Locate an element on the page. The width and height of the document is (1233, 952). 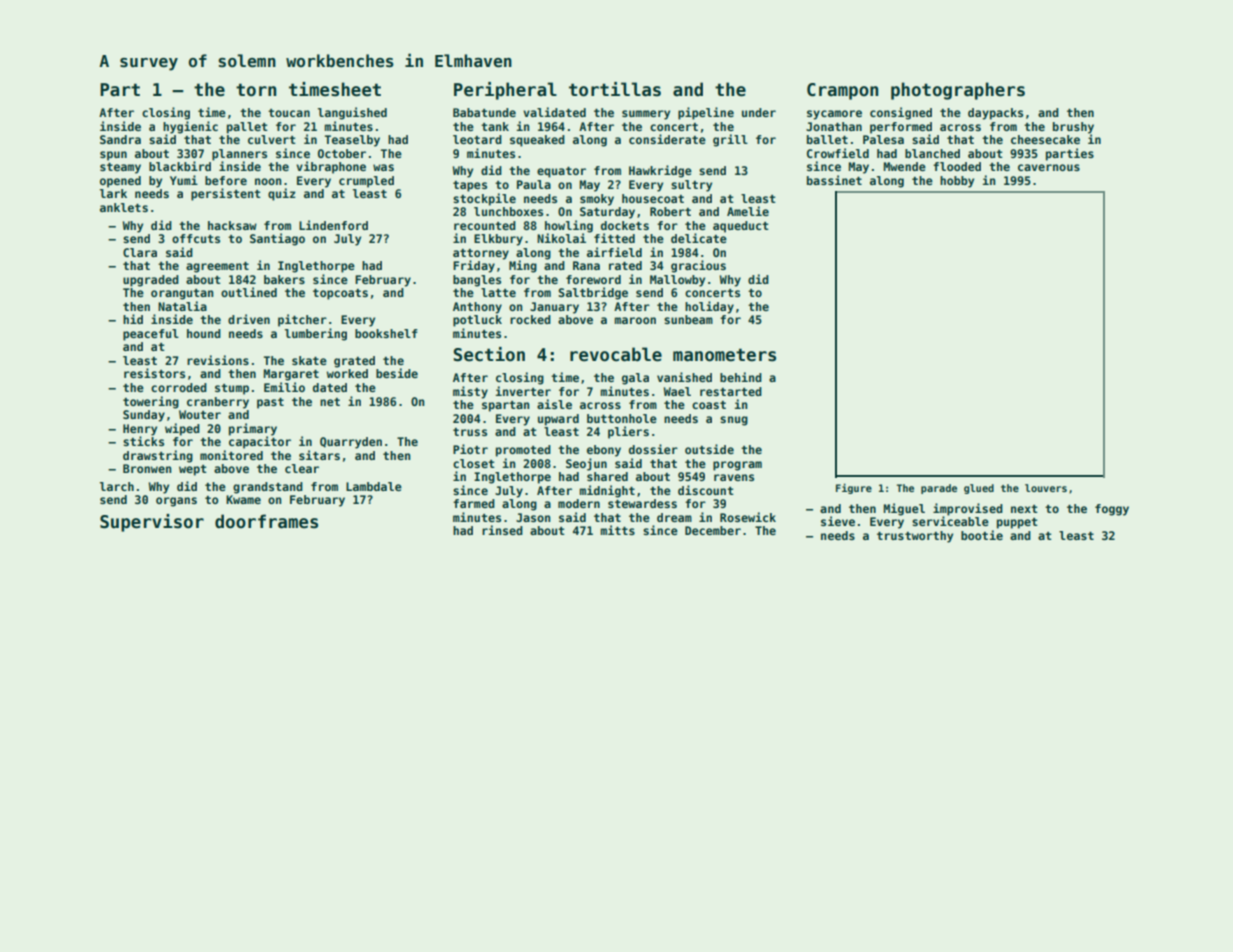
aisle is located at coordinates (554, 404).
